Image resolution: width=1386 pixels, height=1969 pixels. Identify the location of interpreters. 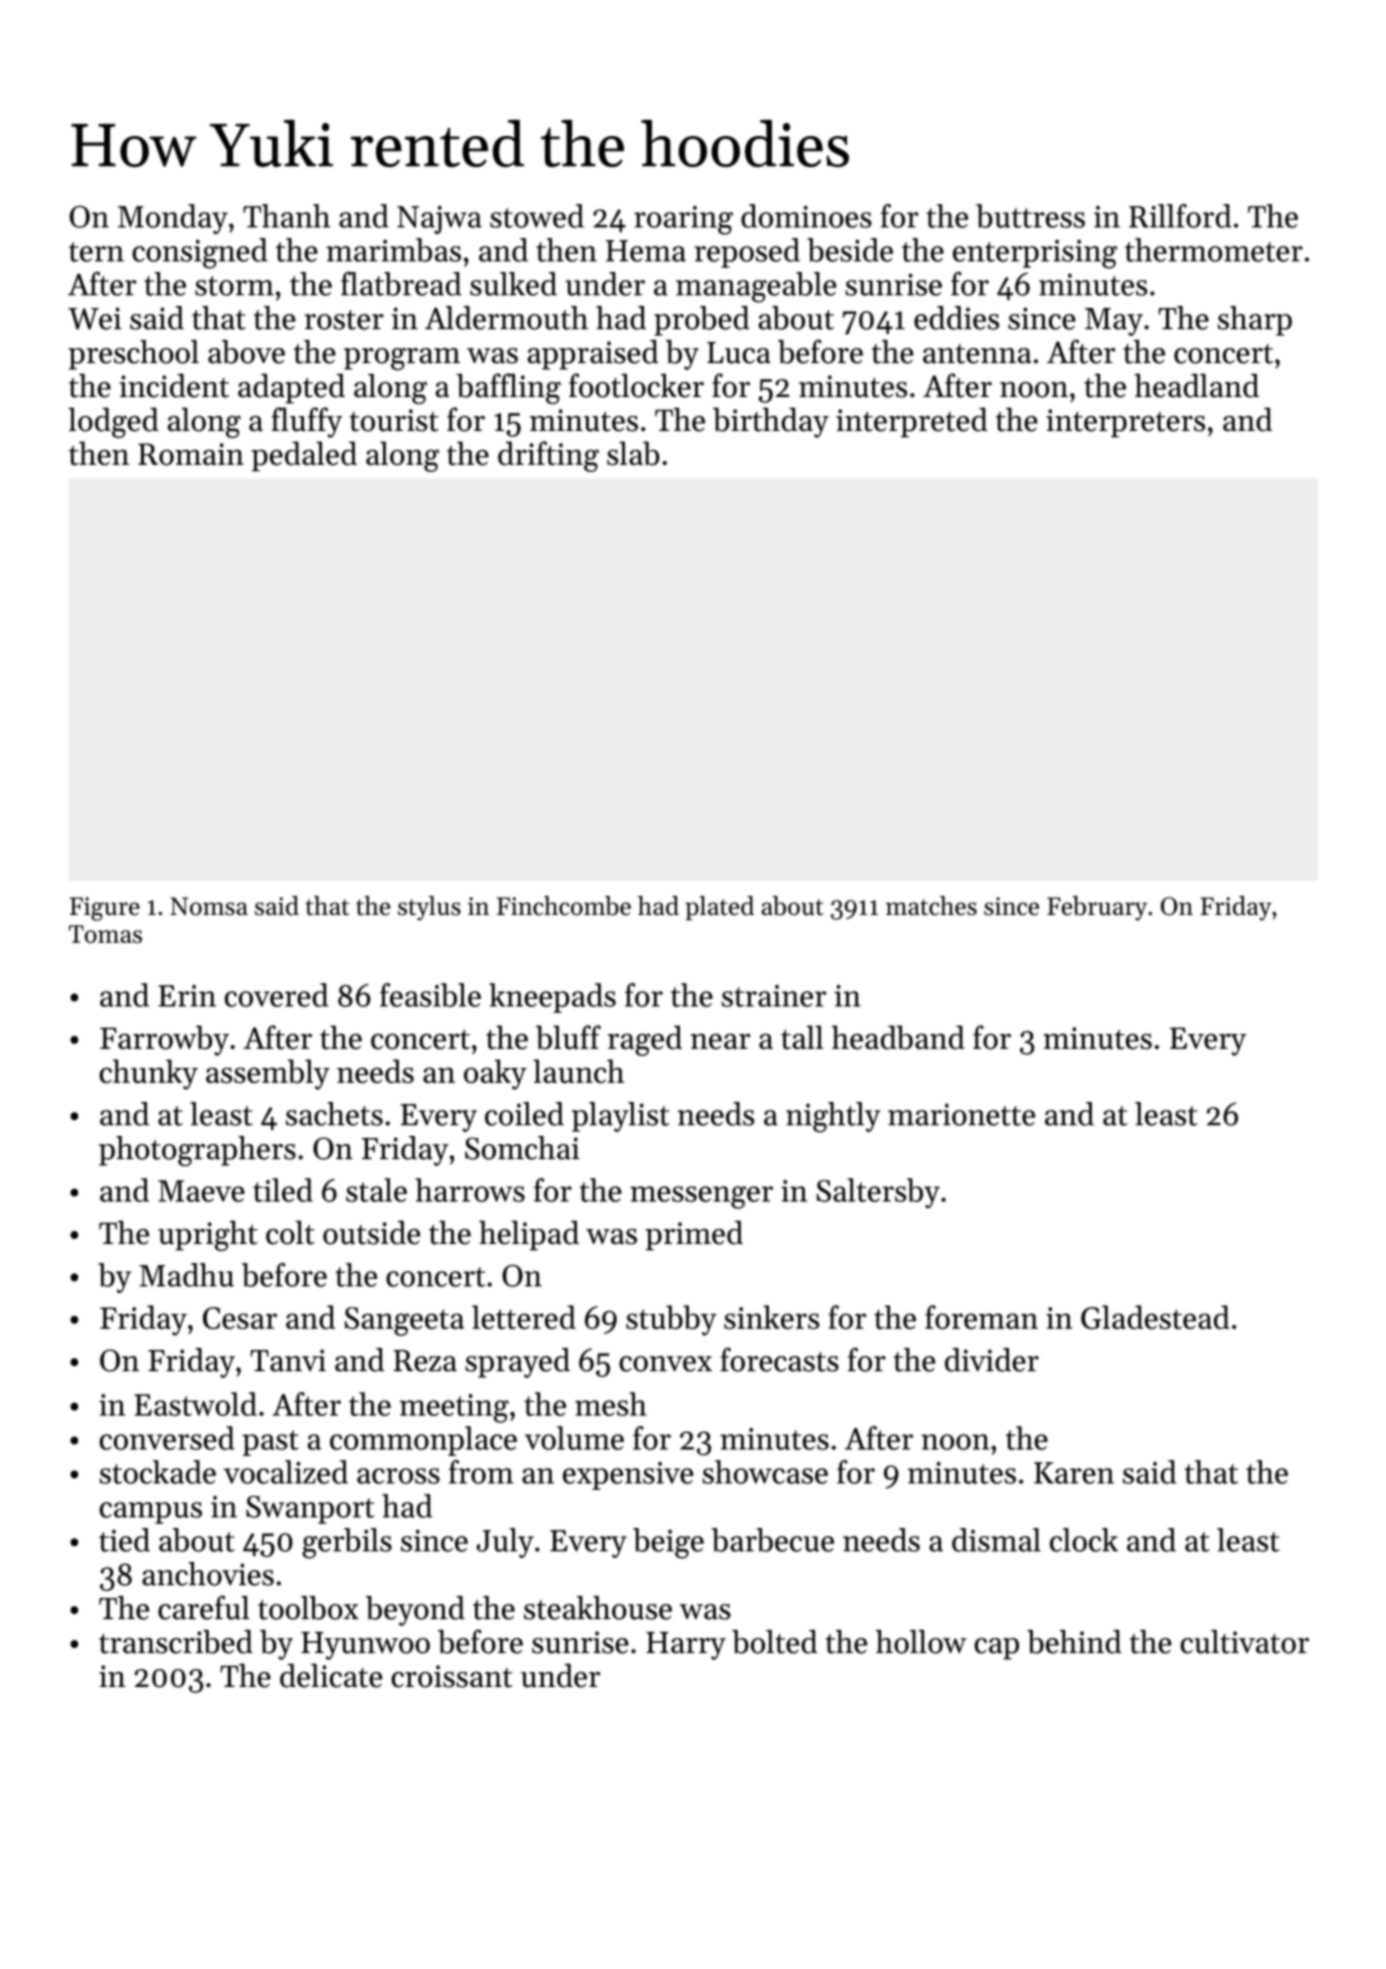
(1125, 423).
